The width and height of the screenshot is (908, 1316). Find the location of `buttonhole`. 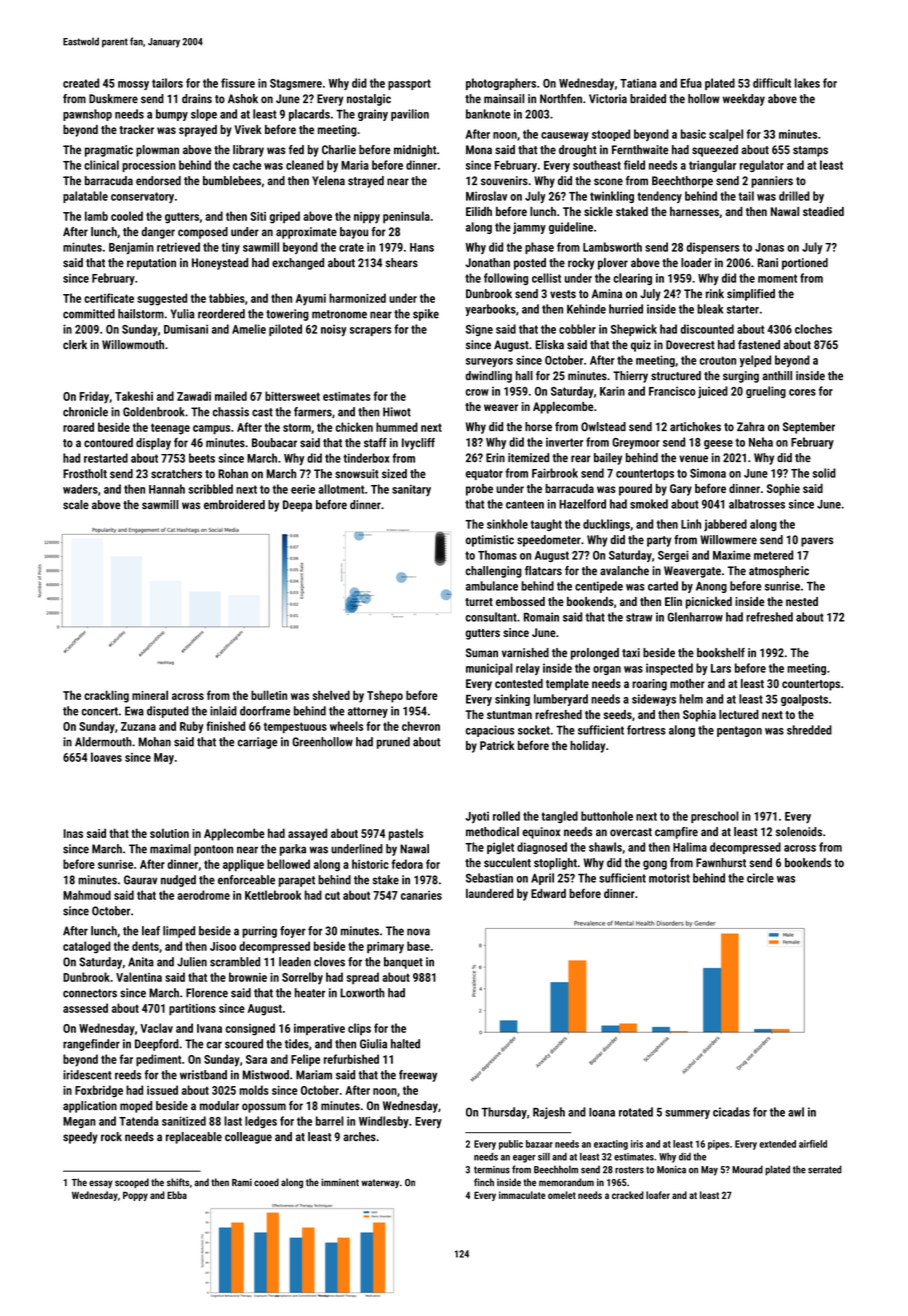

buttonhole is located at coordinates (607, 816).
